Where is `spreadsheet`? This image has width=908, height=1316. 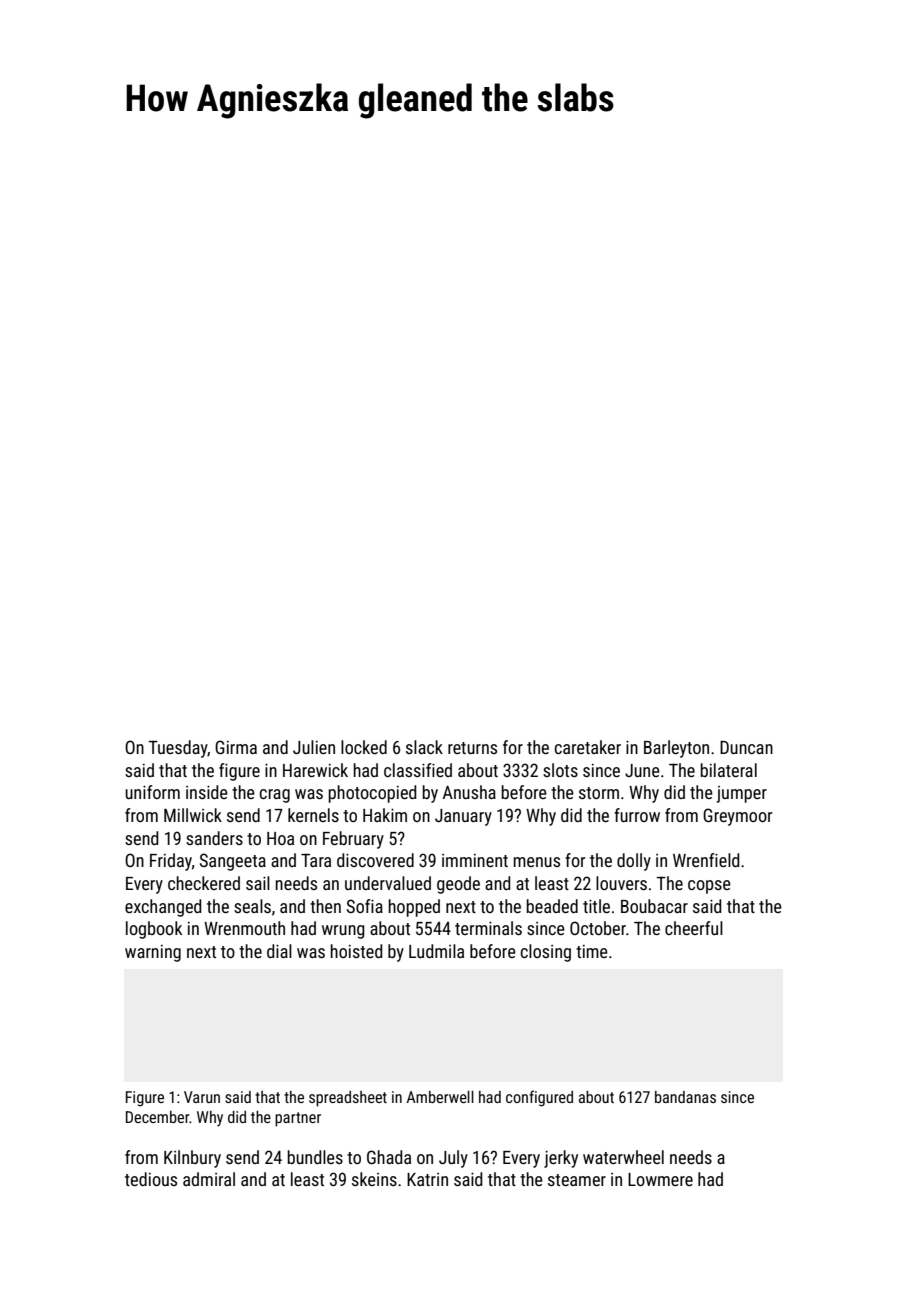
spreadsheet is located at coordinates (348, 1099).
